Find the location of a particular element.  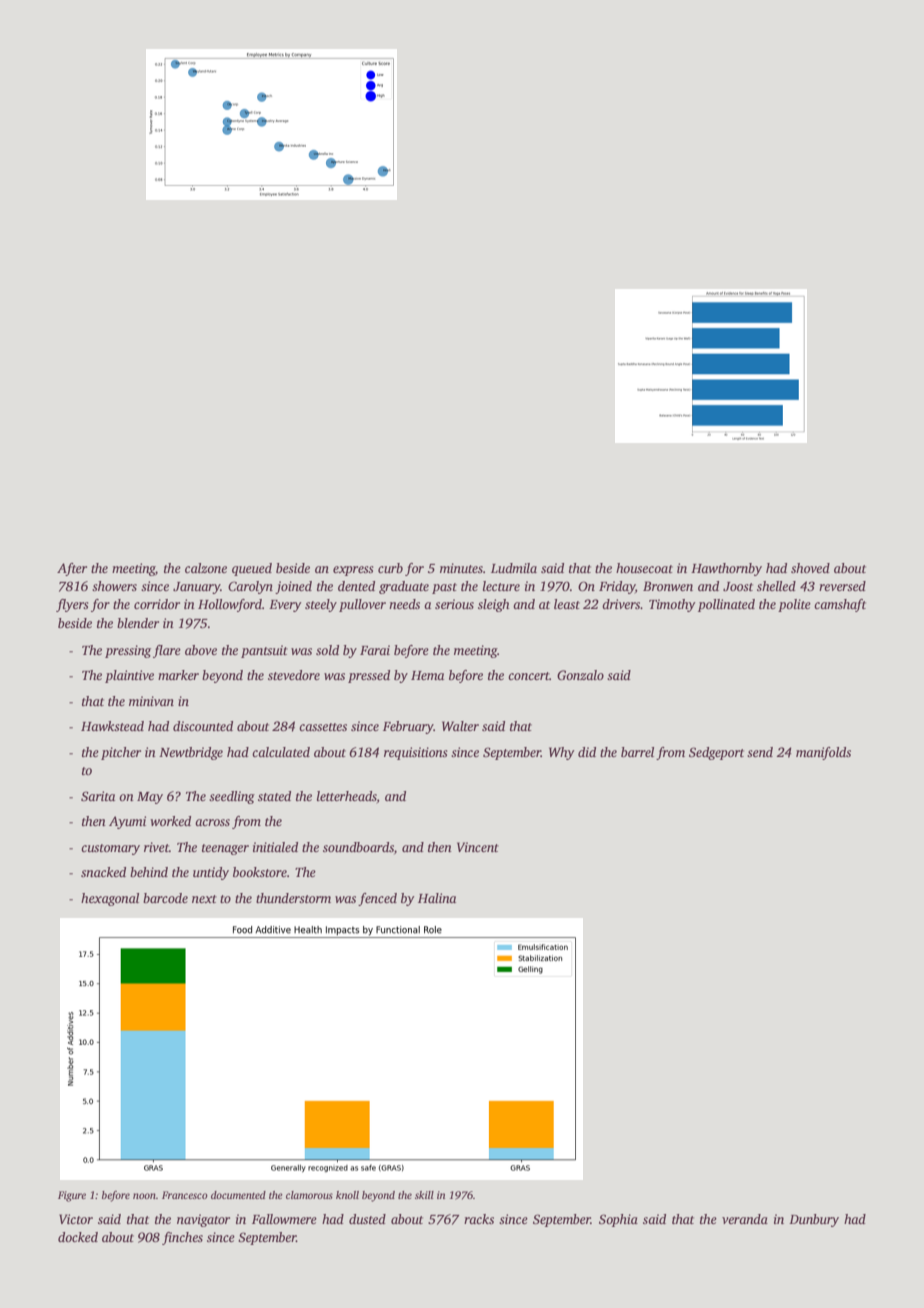

barrel is located at coordinates (637, 752).
